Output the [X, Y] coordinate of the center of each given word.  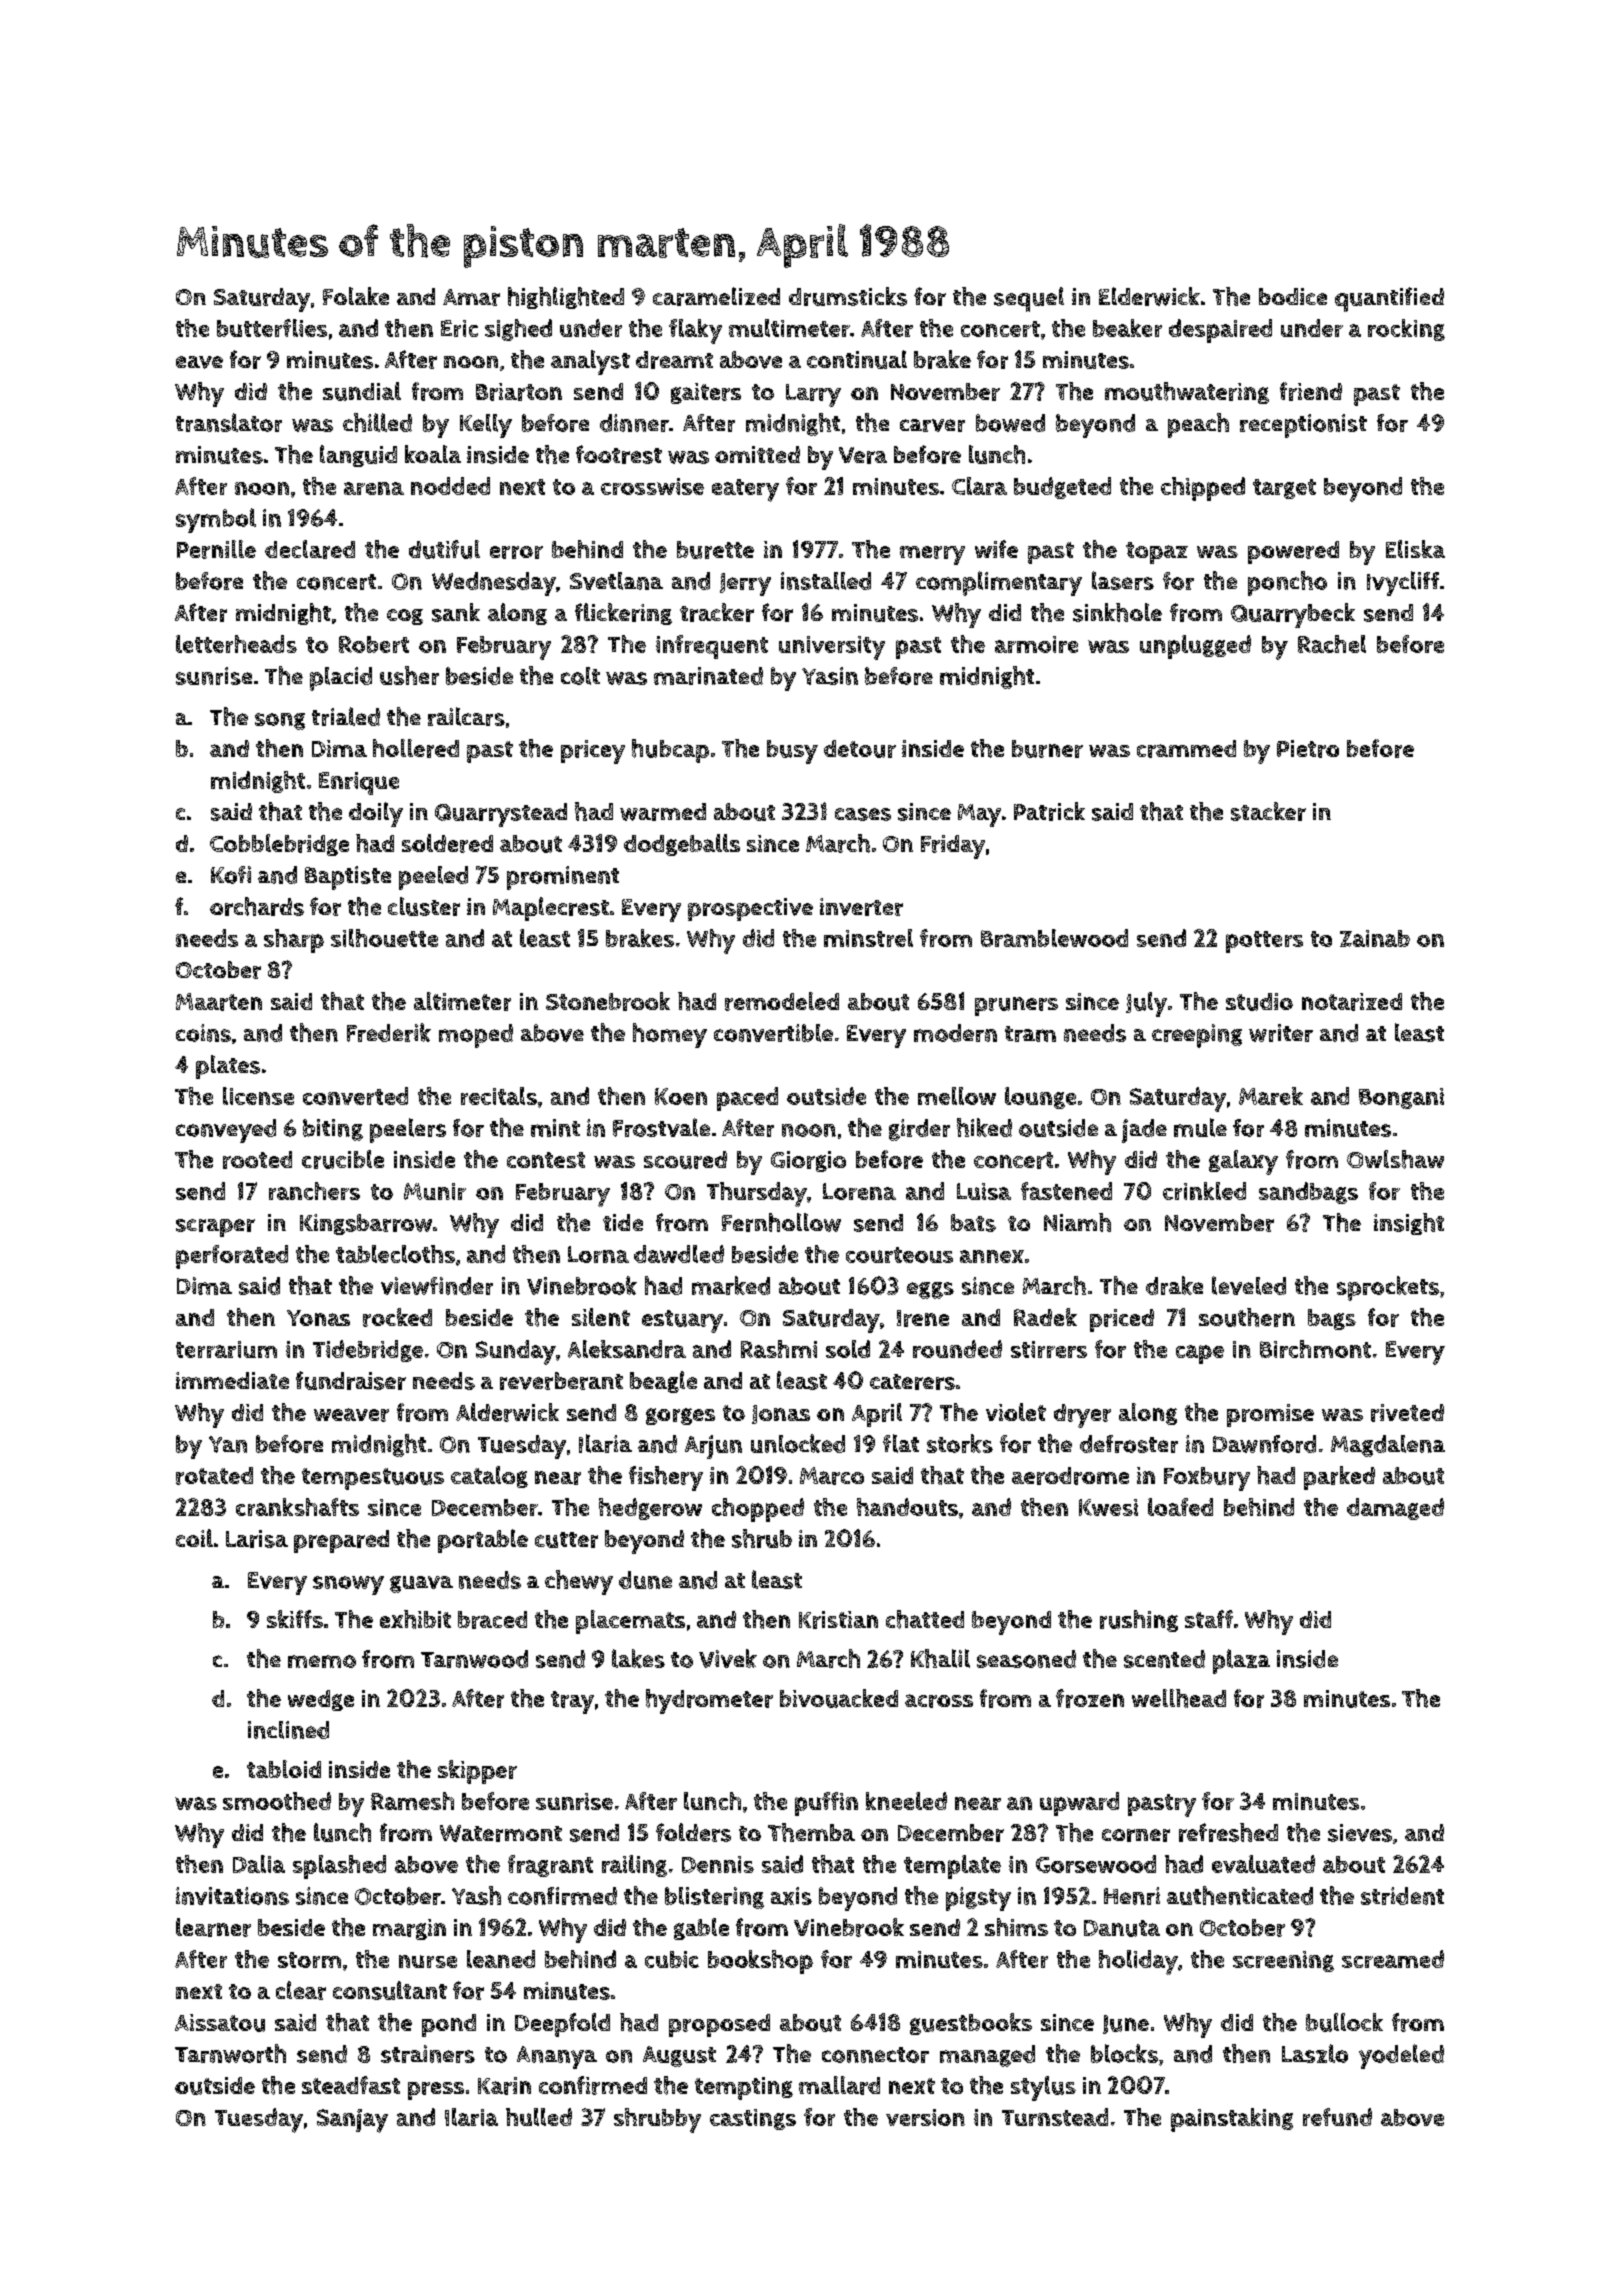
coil [194, 1538]
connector [875, 2055]
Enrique [359, 783]
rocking [1406, 330]
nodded [450, 486]
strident [1402, 1896]
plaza [1241, 1661]
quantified [1389, 299]
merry [932, 555]
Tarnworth [230, 2053]
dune [645, 1580]
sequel [1029, 299]
